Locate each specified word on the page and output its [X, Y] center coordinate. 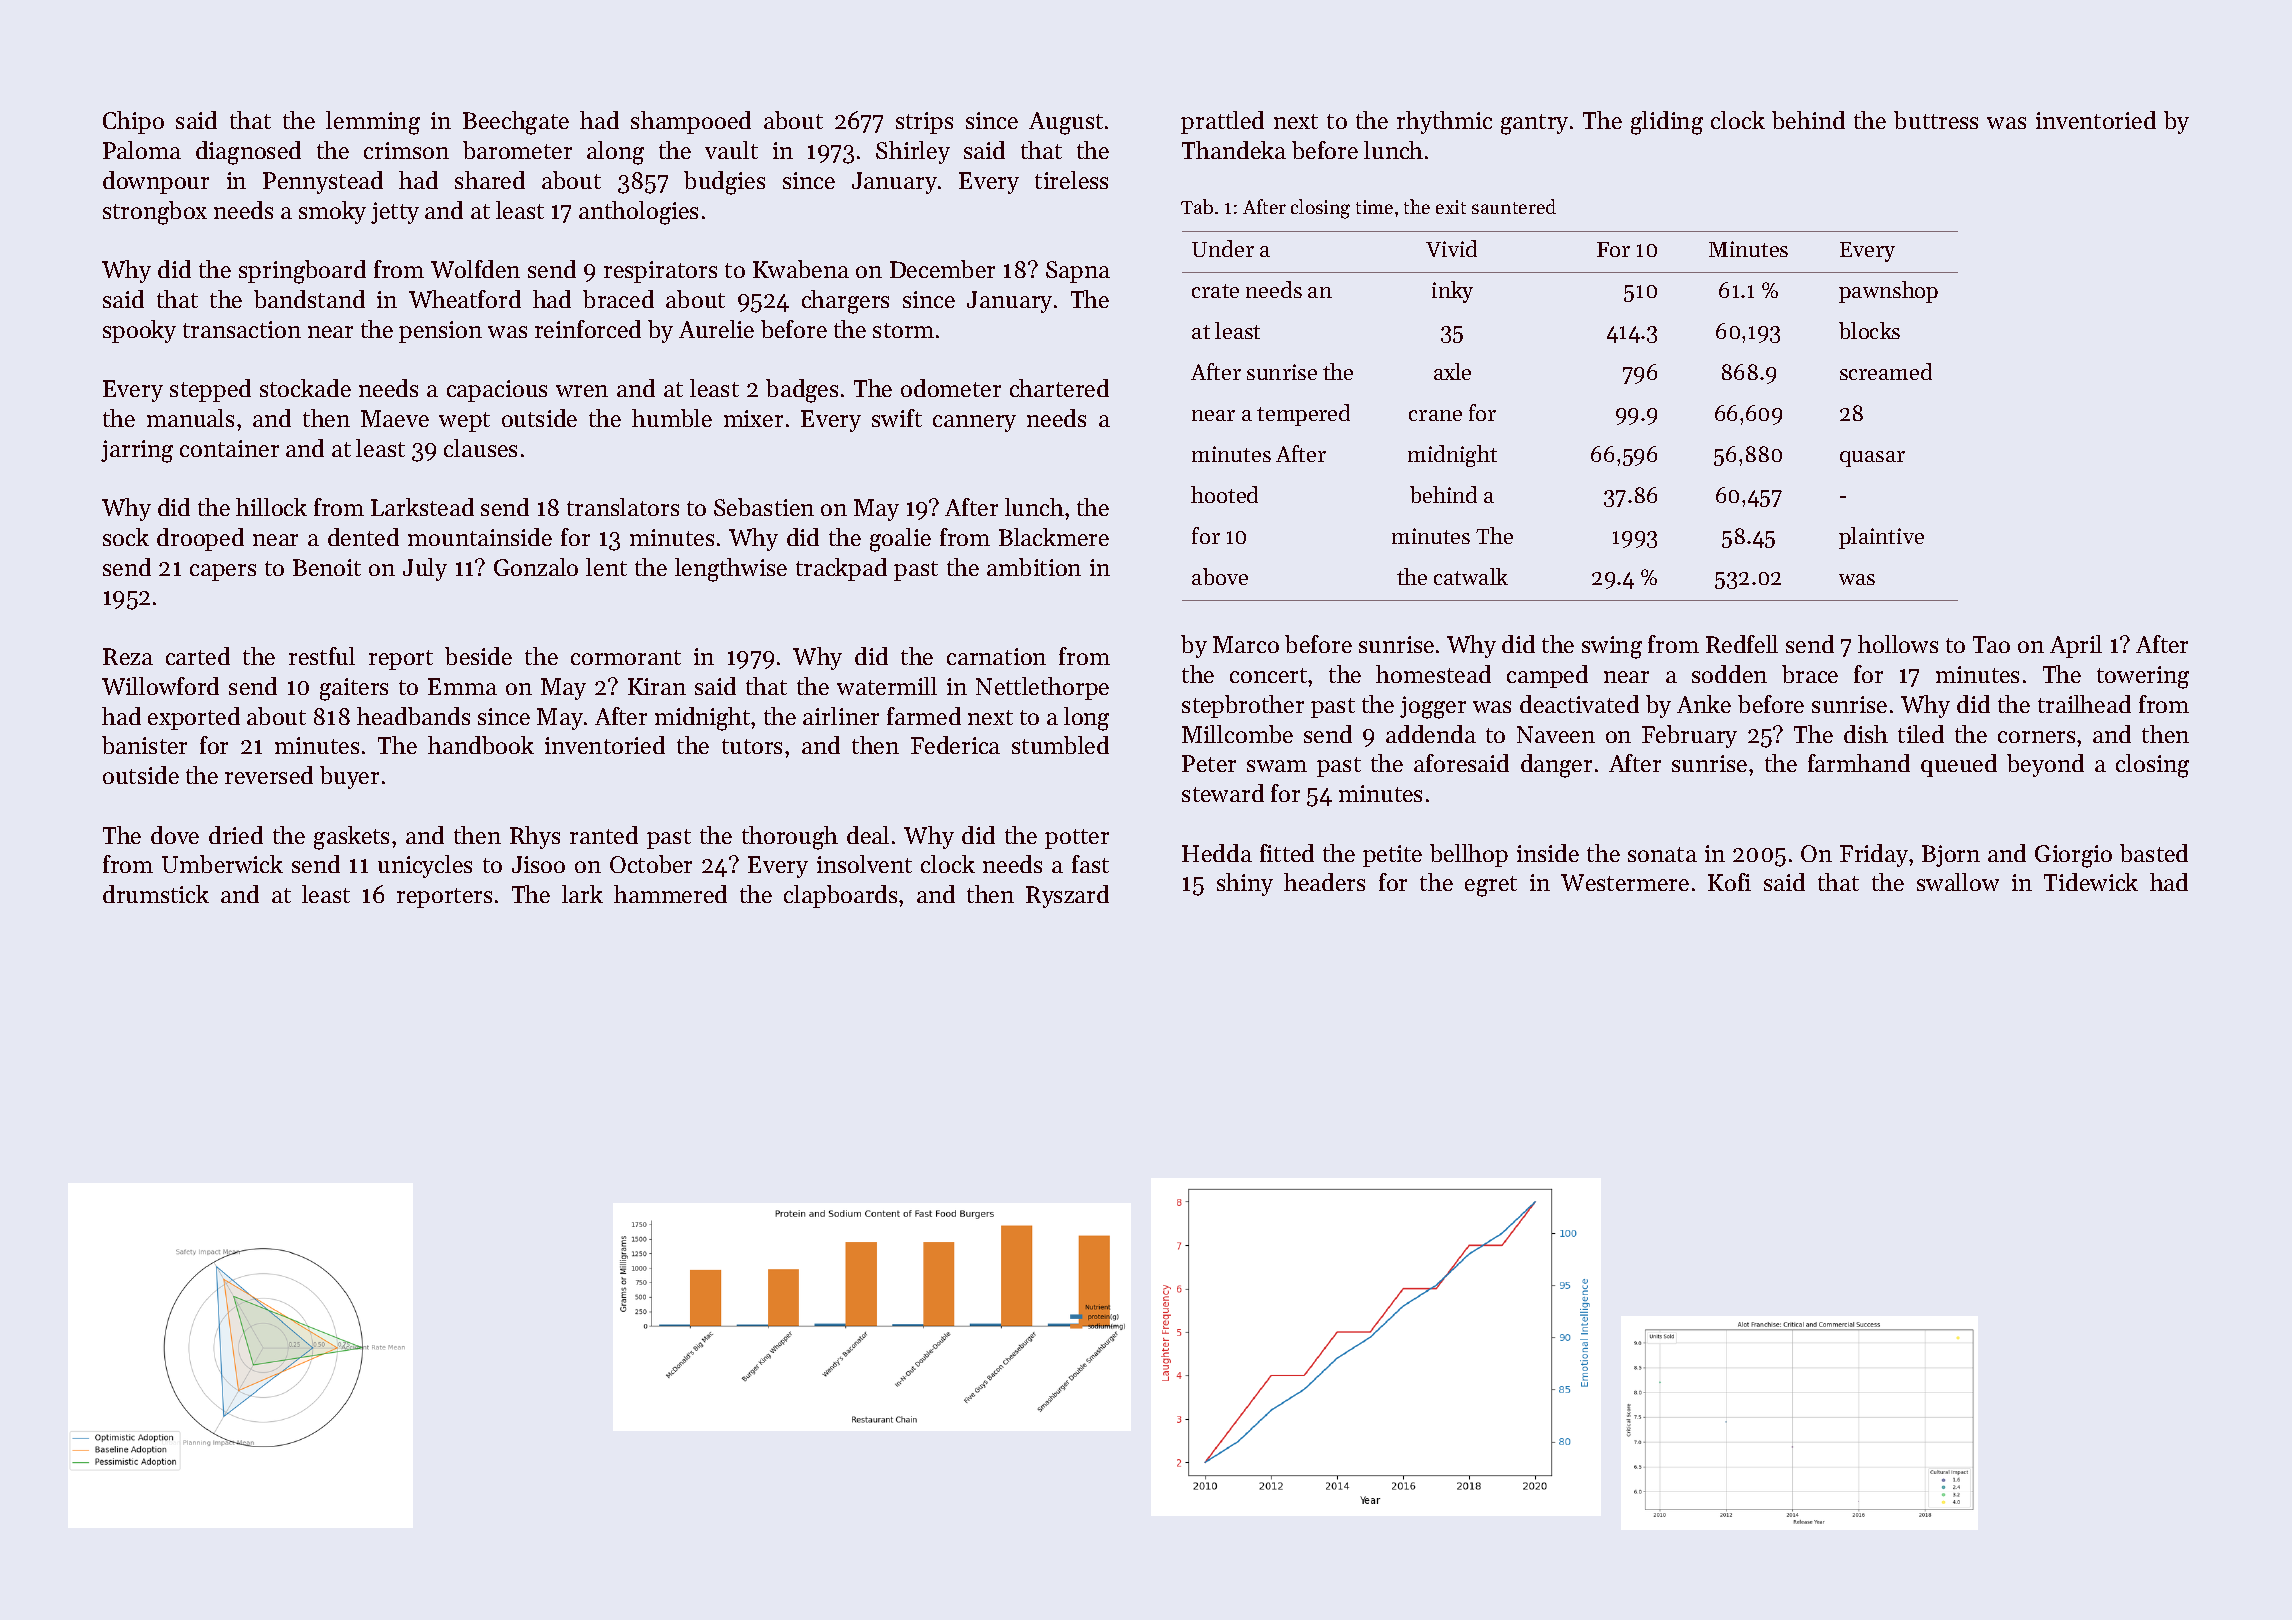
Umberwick [222, 864]
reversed [269, 775]
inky [1452, 292]
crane [1435, 415]
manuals [190, 418]
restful [322, 656]
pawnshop [1888, 292]
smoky [332, 212]
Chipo [133, 122]
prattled [1222, 122]
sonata [1662, 854]
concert [1269, 675]
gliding [1667, 123]
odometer [951, 388]
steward [1223, 793]
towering [2143, 677]
